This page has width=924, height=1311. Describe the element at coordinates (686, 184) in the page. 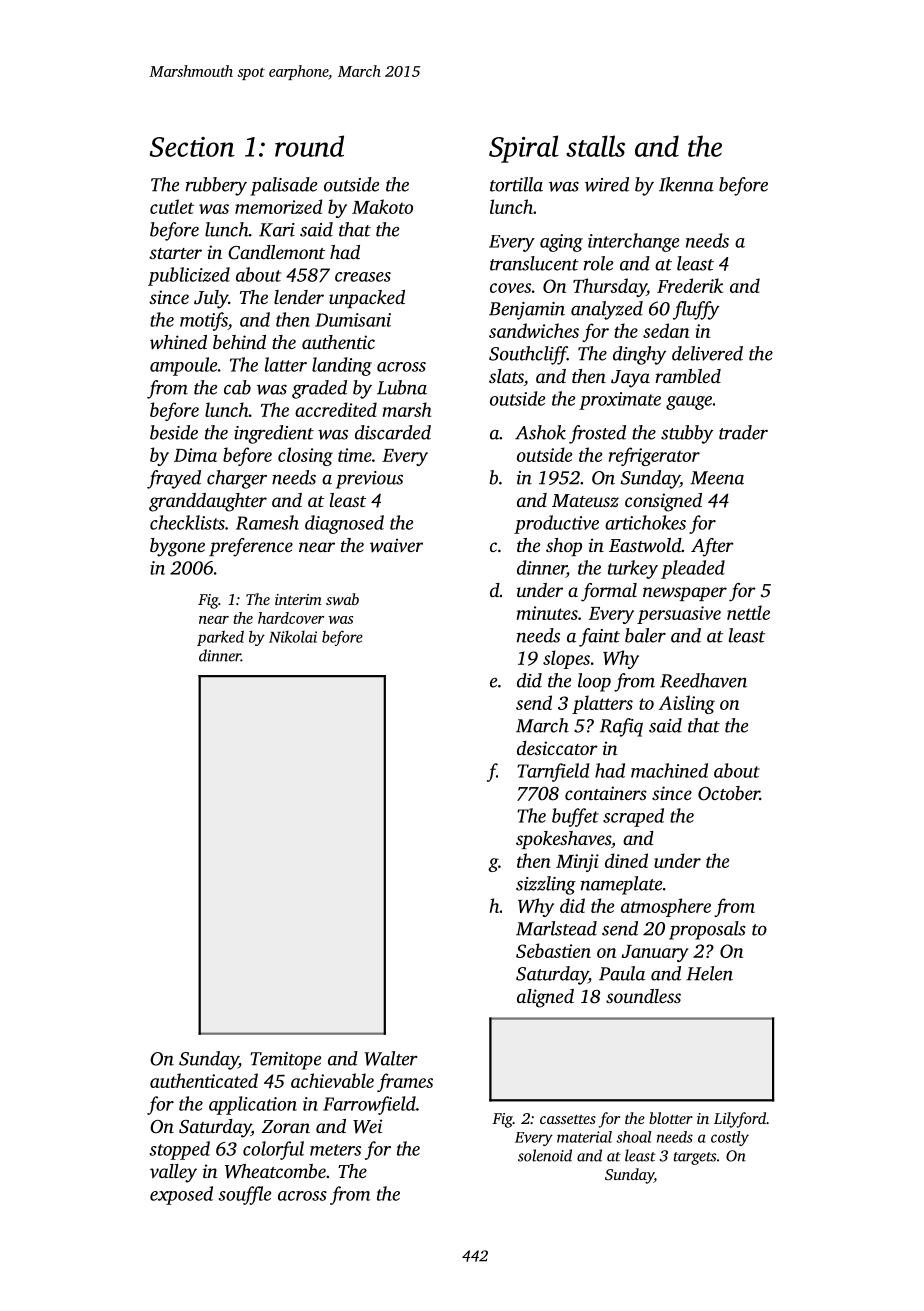

I see `Ikenna` at that location.
